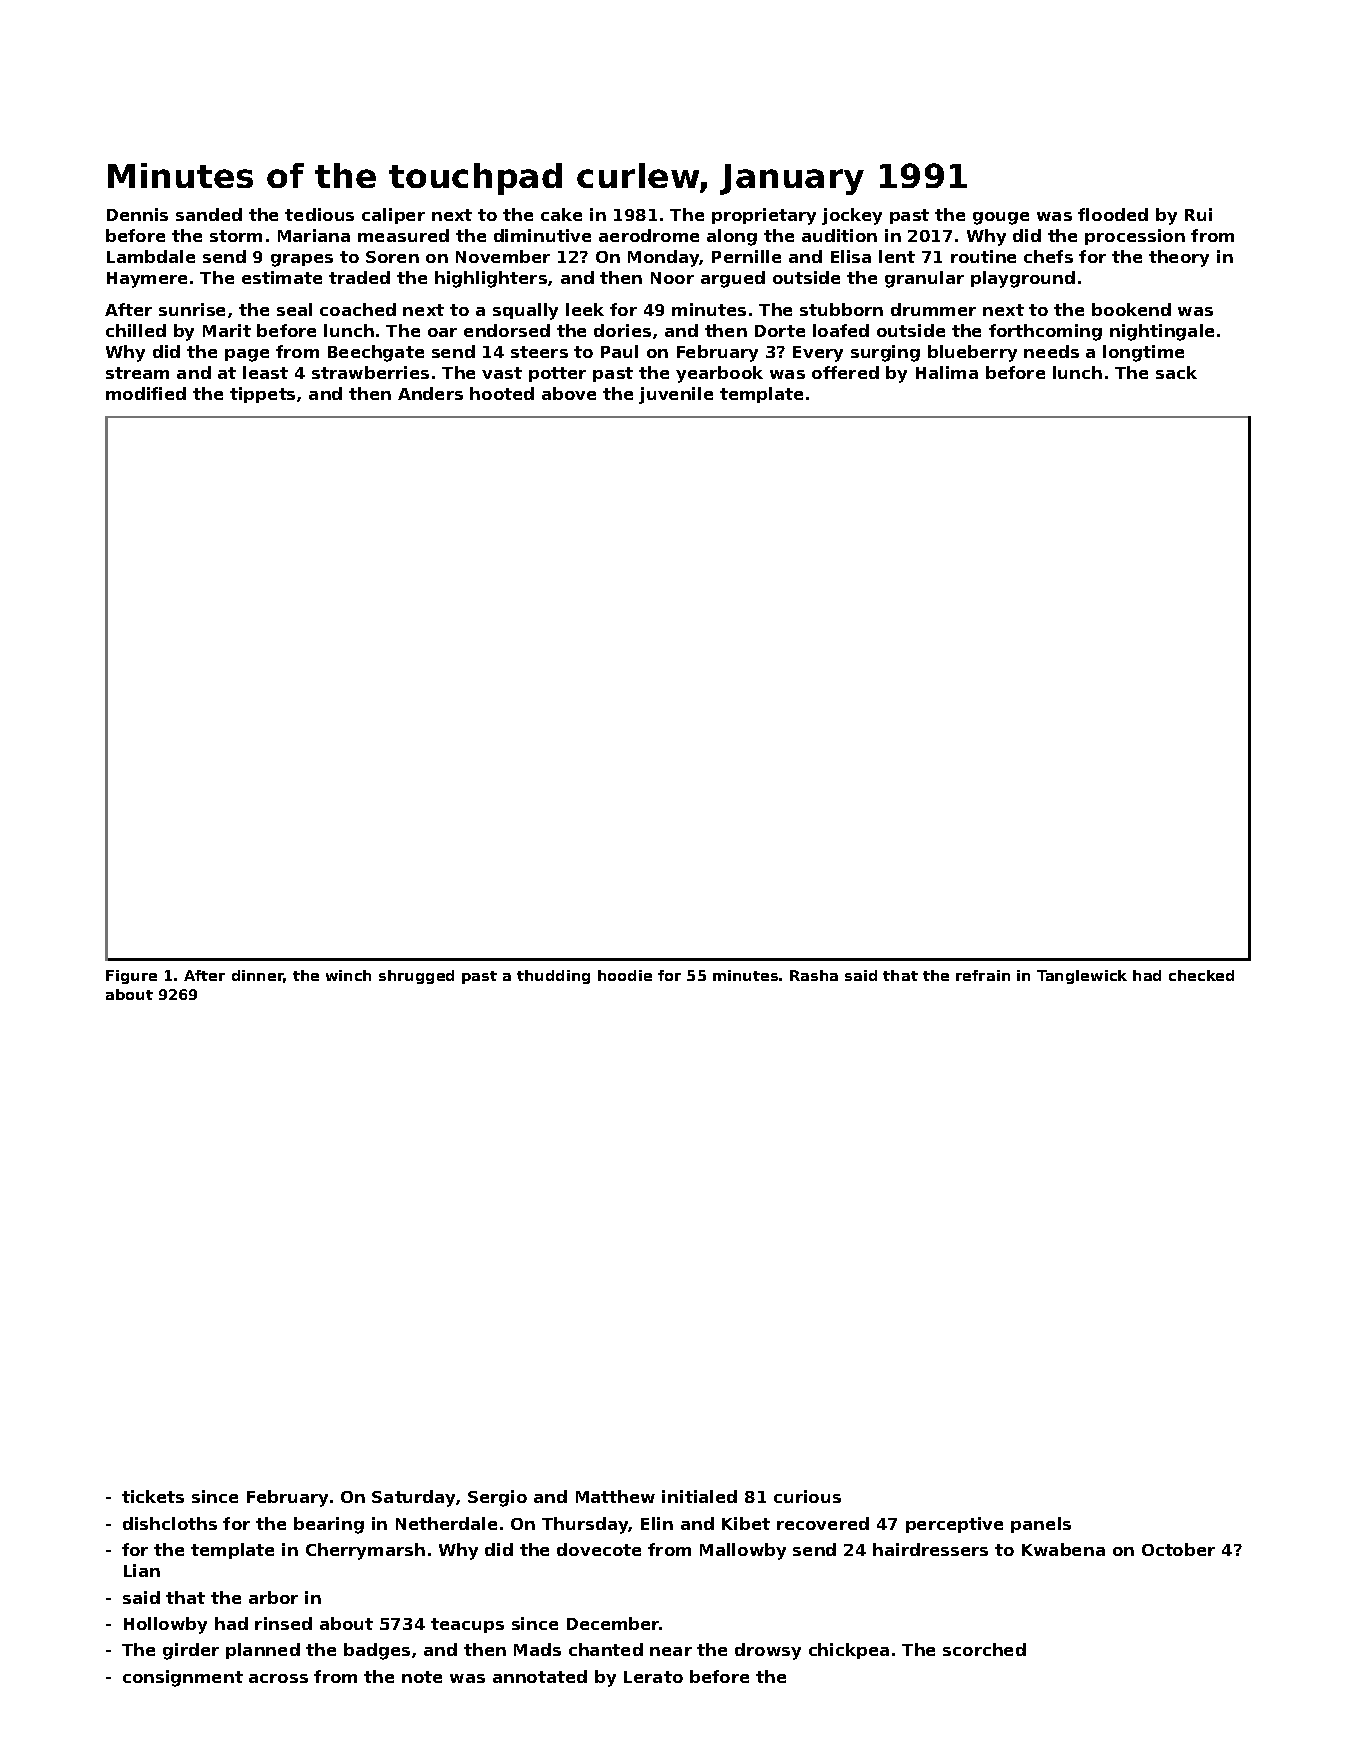 Image resolution: width=1356 pixels, height=1755 pixels. I want to click on consignment, so click(183, 1678).
